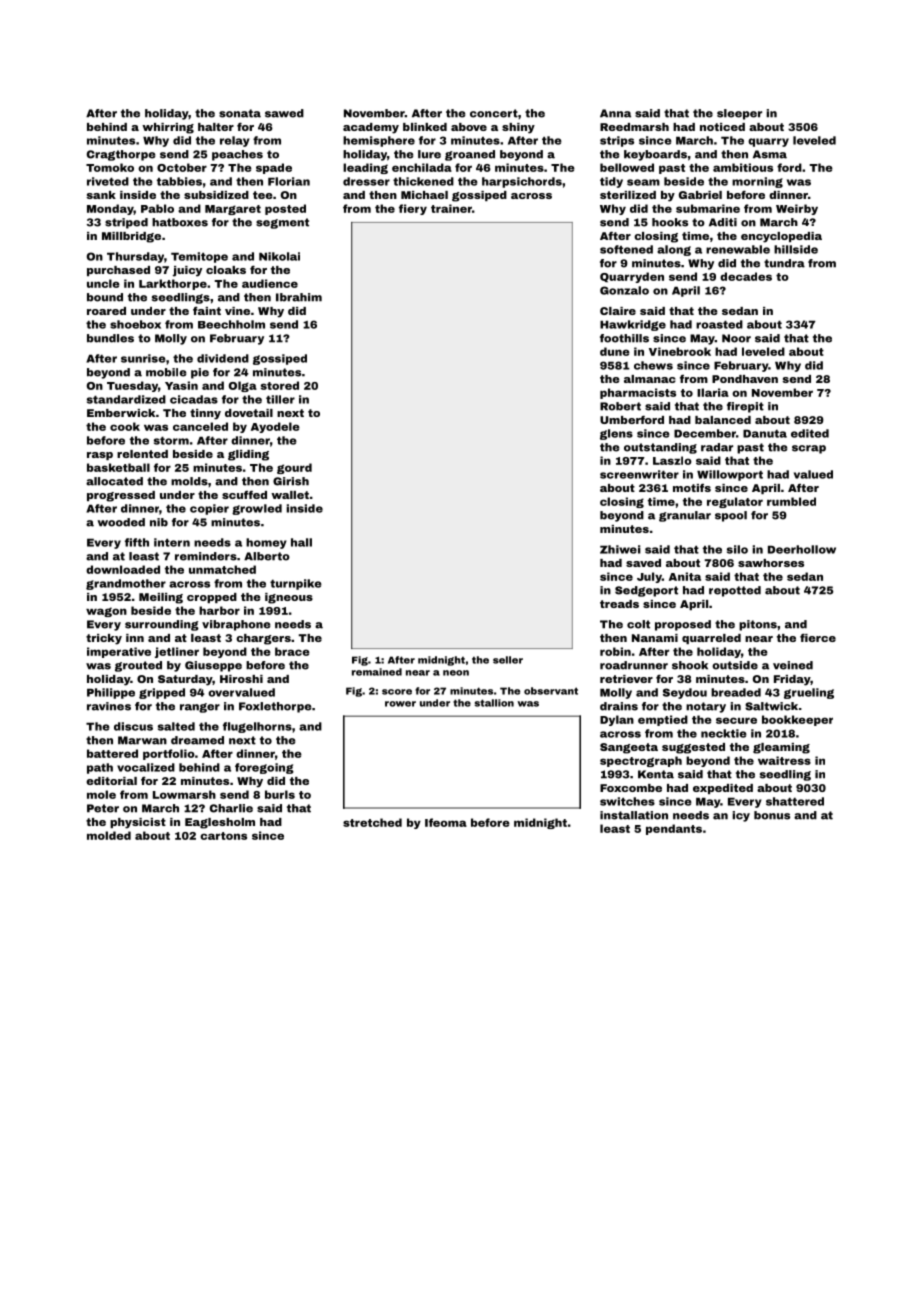 The width and height of the screenshot is (924, 1308). What do you see at coordinates (765, 433) in the screenshot?
I see `Danuta` at bounding box center [765, 433].
